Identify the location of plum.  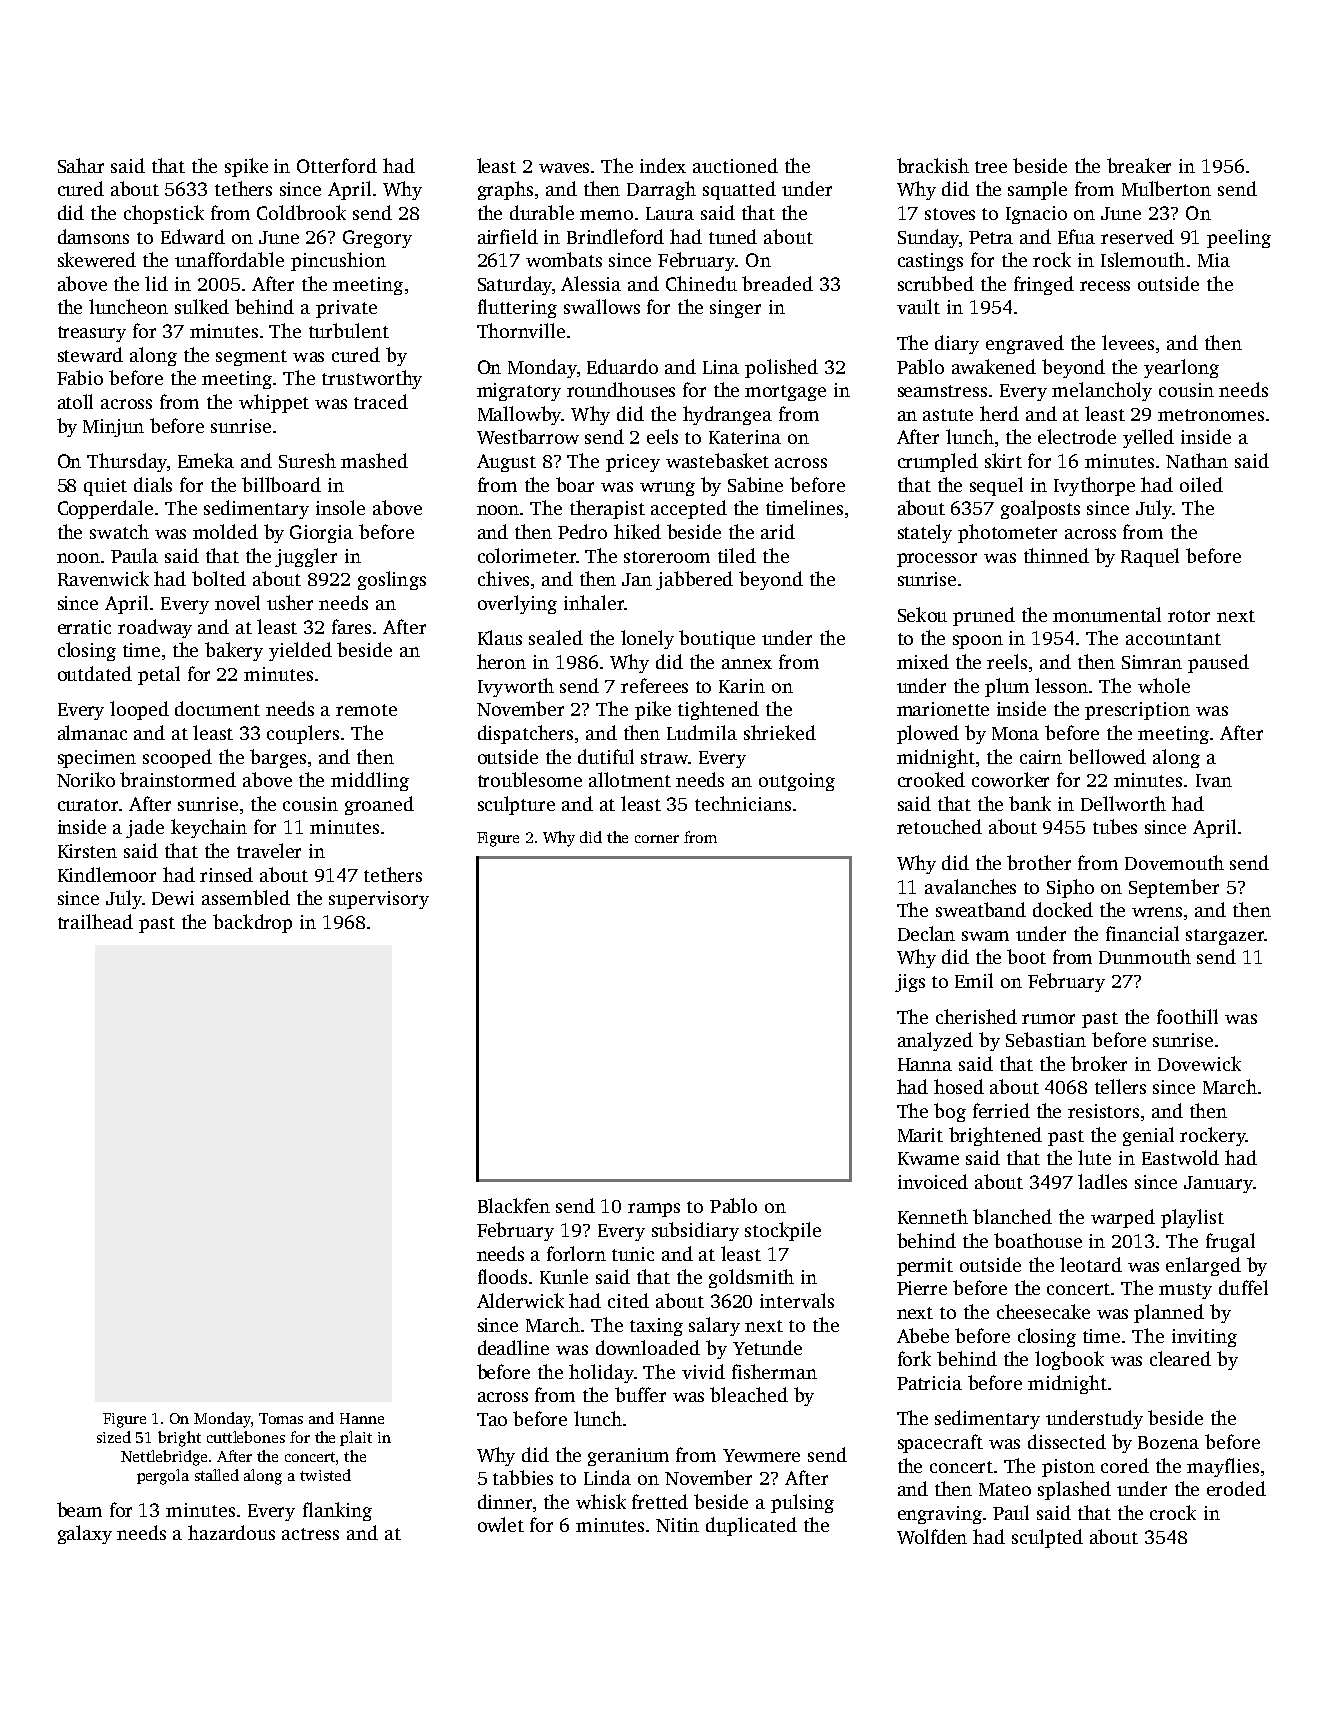
(1007, 687).
